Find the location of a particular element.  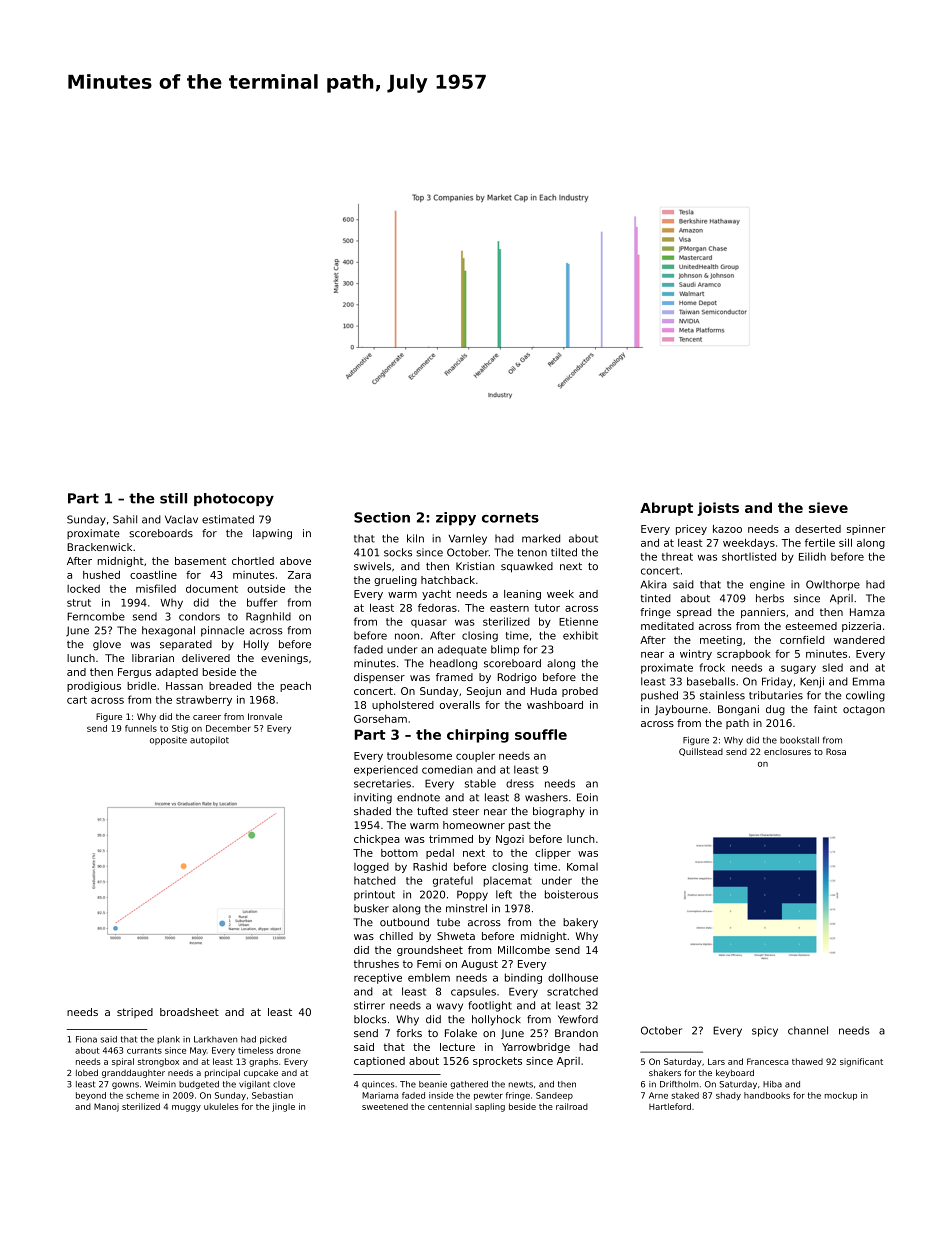

logged is located at coordinates (371, 868).
